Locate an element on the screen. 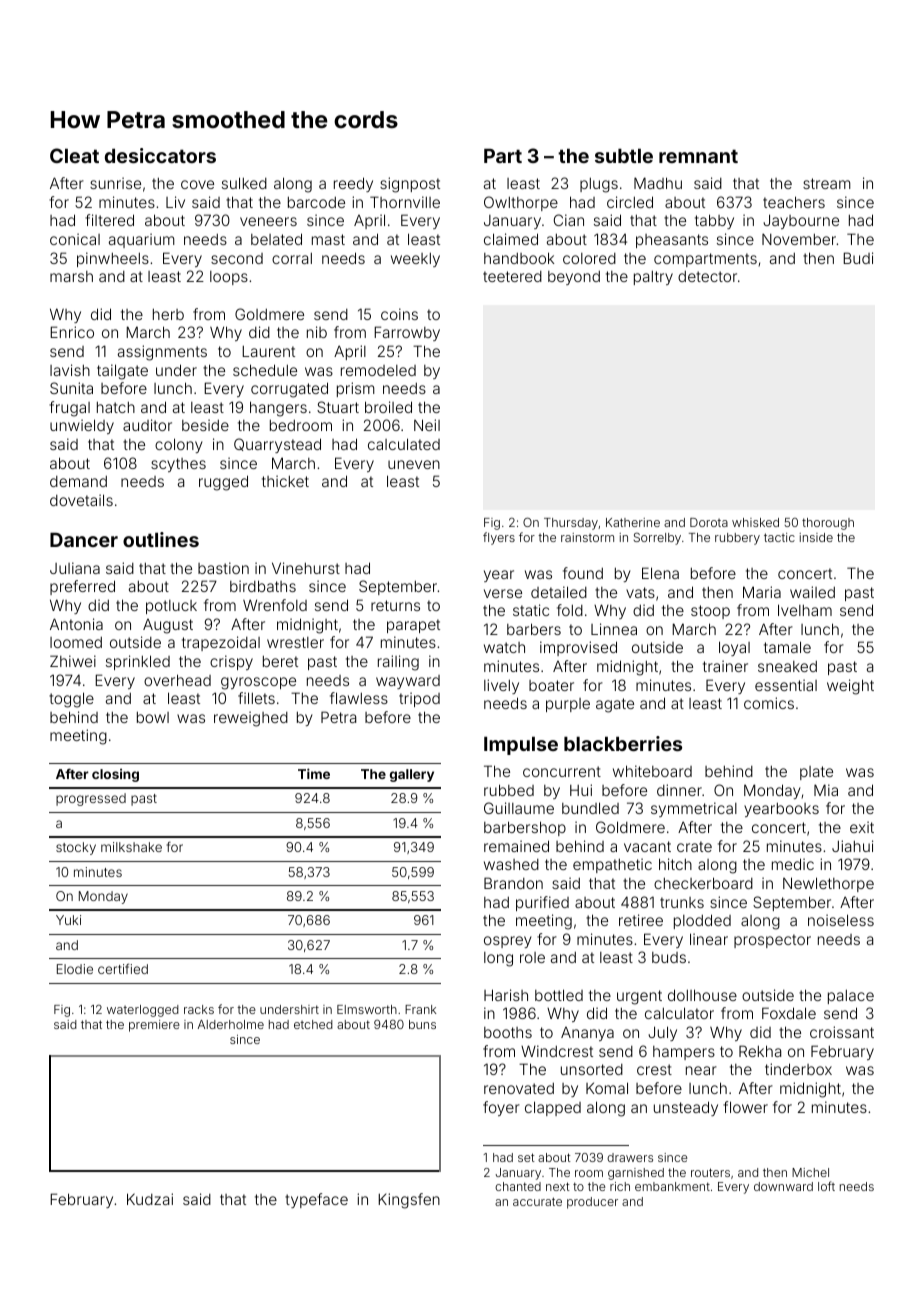 This screenshot has width=924, height=1308. plodded is located at coordinates (702, 921).
